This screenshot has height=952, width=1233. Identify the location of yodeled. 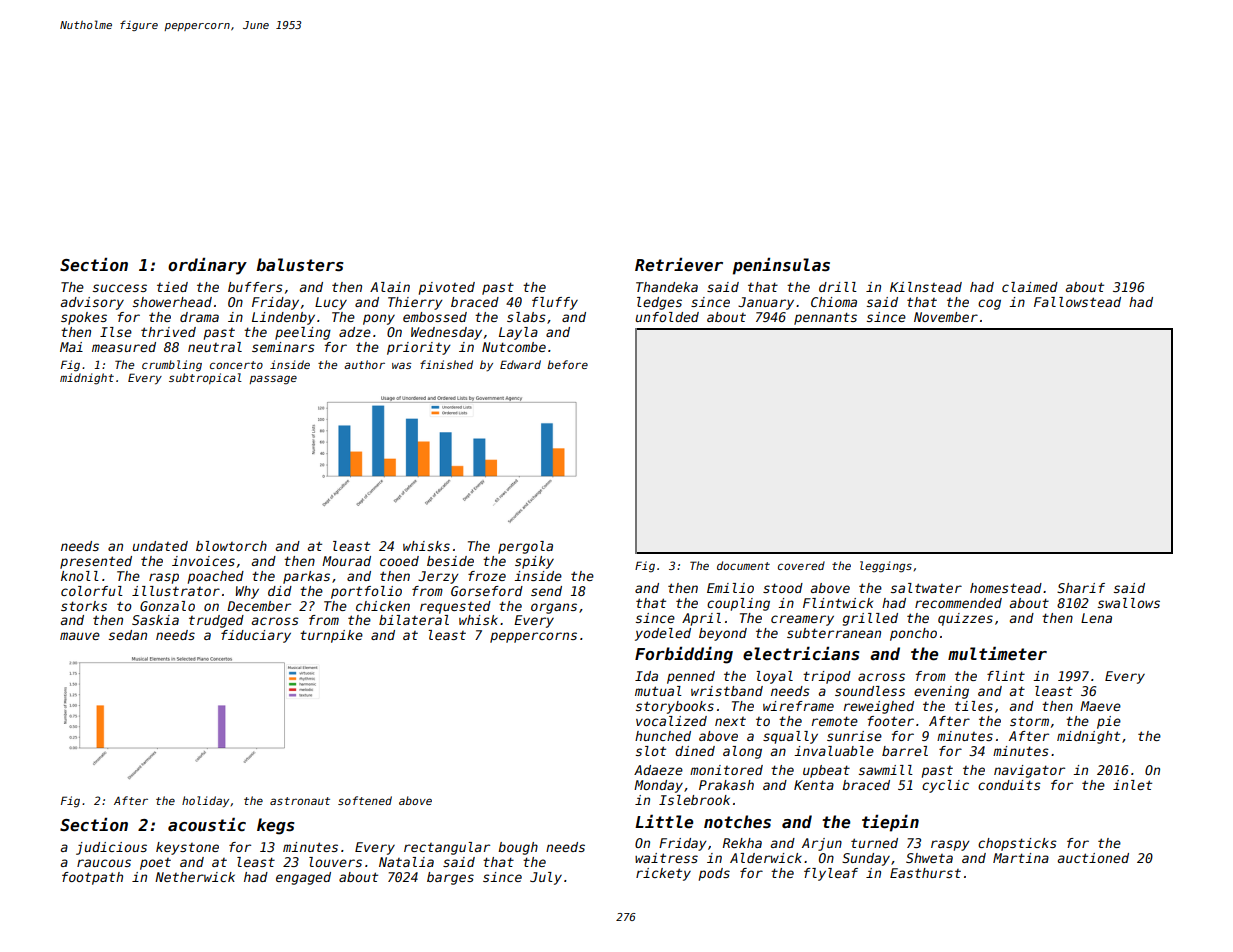
(663, 634).
